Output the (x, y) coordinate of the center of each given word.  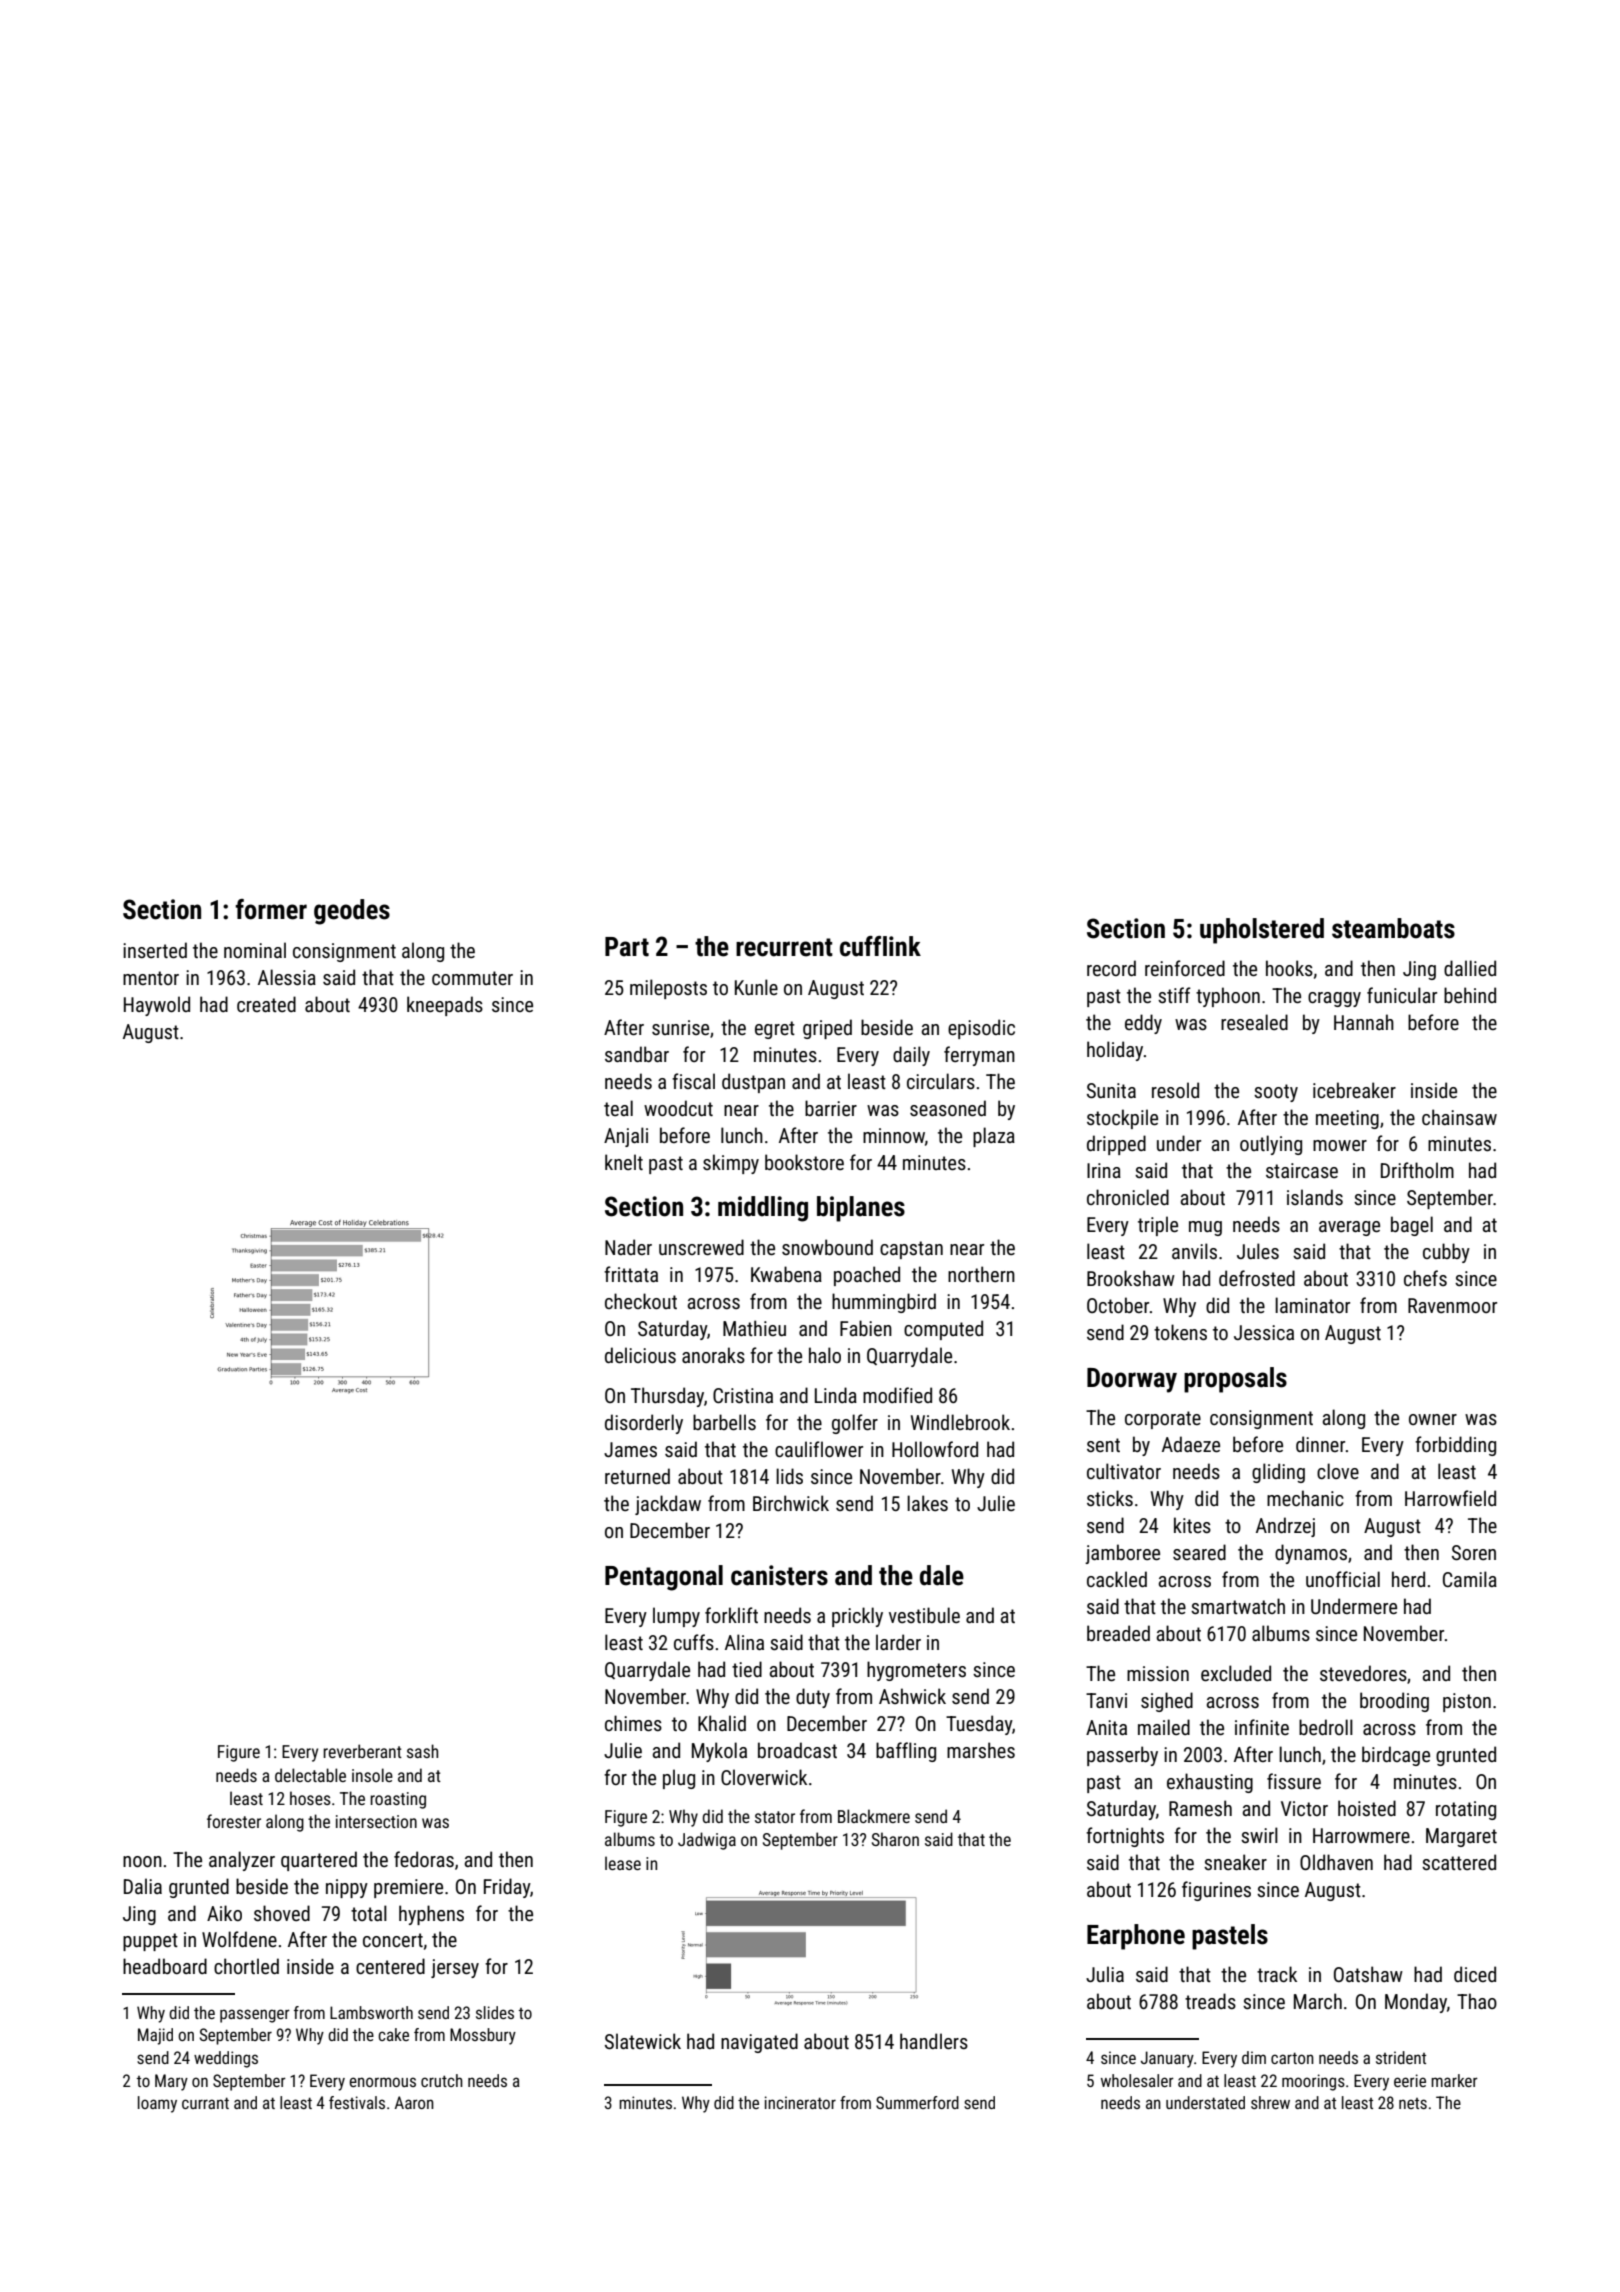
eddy (1143, 1024)
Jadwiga (707, 1841)
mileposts (668, 989)
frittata (631, 1274)
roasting (398, 1800)
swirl (1259, 1835)
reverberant (362, 1751)
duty (813, 1698)
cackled (1117, 1579)
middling (763, 1209)
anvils (1194, 1251)
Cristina (743, 1395)
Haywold (157, 1006)
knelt (624, 1162)
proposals (1235, 1380)
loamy (157, 2104)
